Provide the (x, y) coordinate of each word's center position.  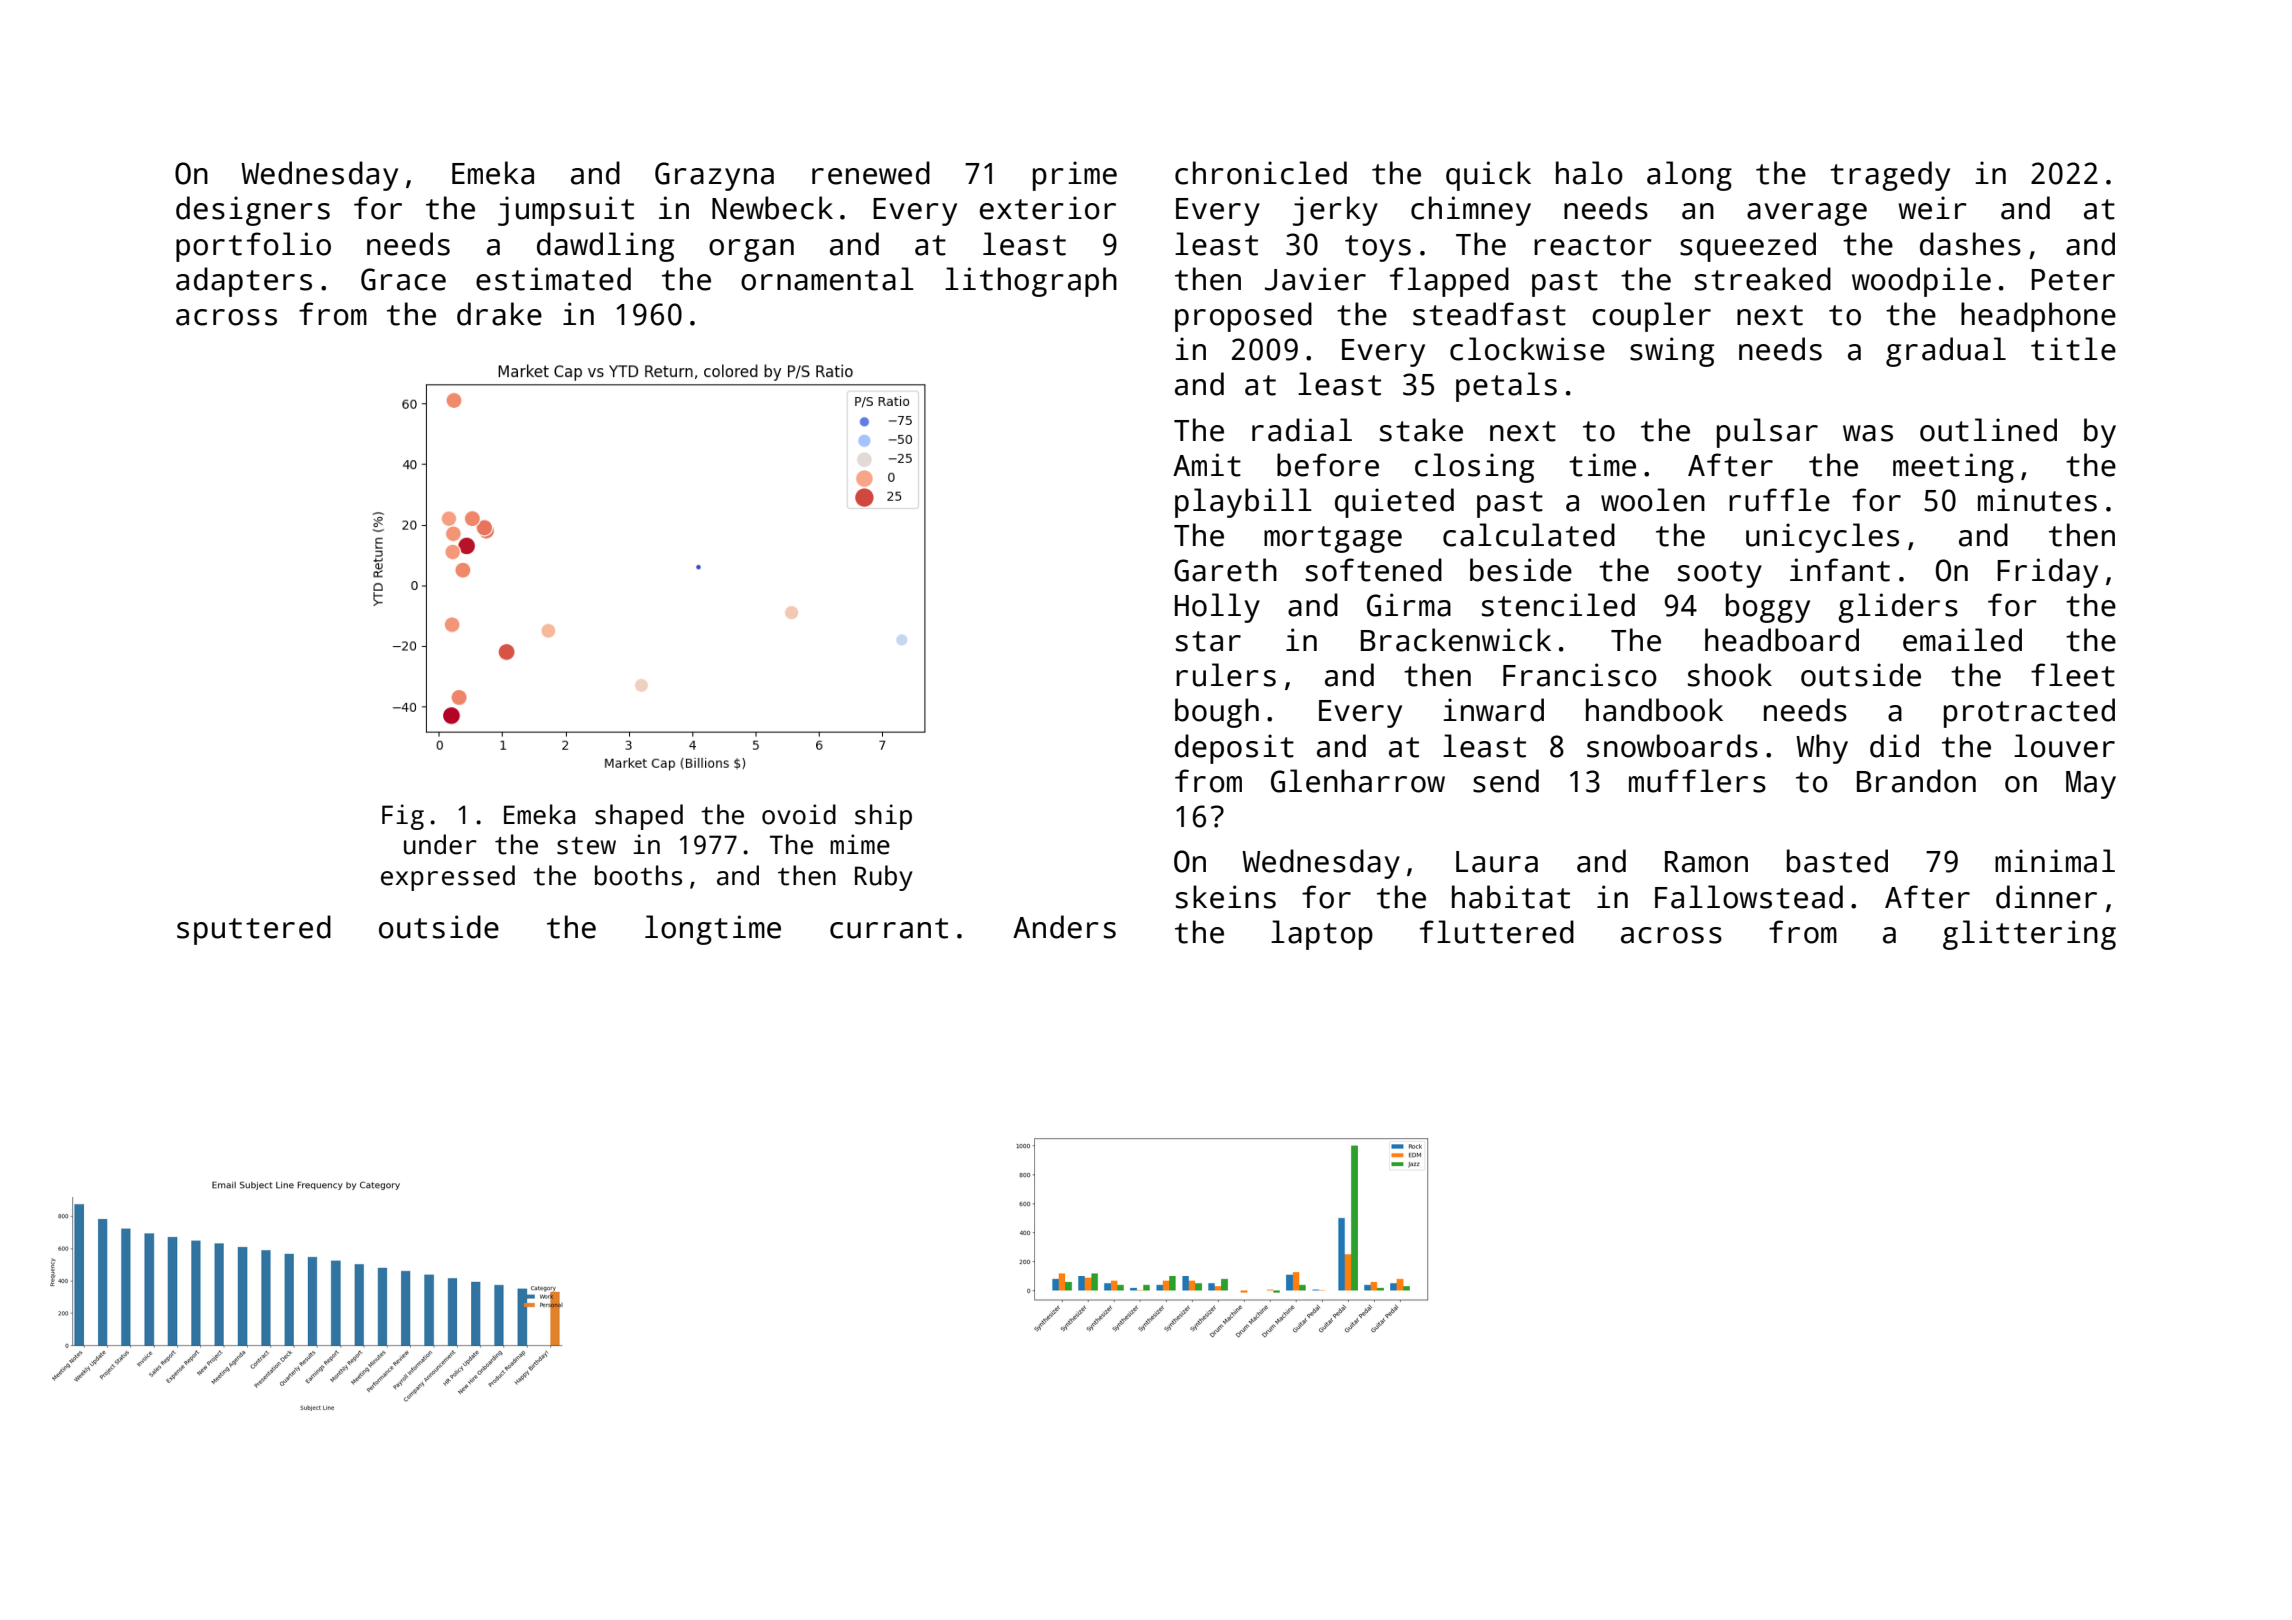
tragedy (1890, 176)
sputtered (254, 930)
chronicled (1261, 173)
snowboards (1672, 746)
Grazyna (714, 176)
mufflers (1697, 781)
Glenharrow (1358, 781)
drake (499, 314)
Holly (1217, 608)
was (1868, 433)
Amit (1207, 465)
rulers (1226, 675)
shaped (639, 817)
